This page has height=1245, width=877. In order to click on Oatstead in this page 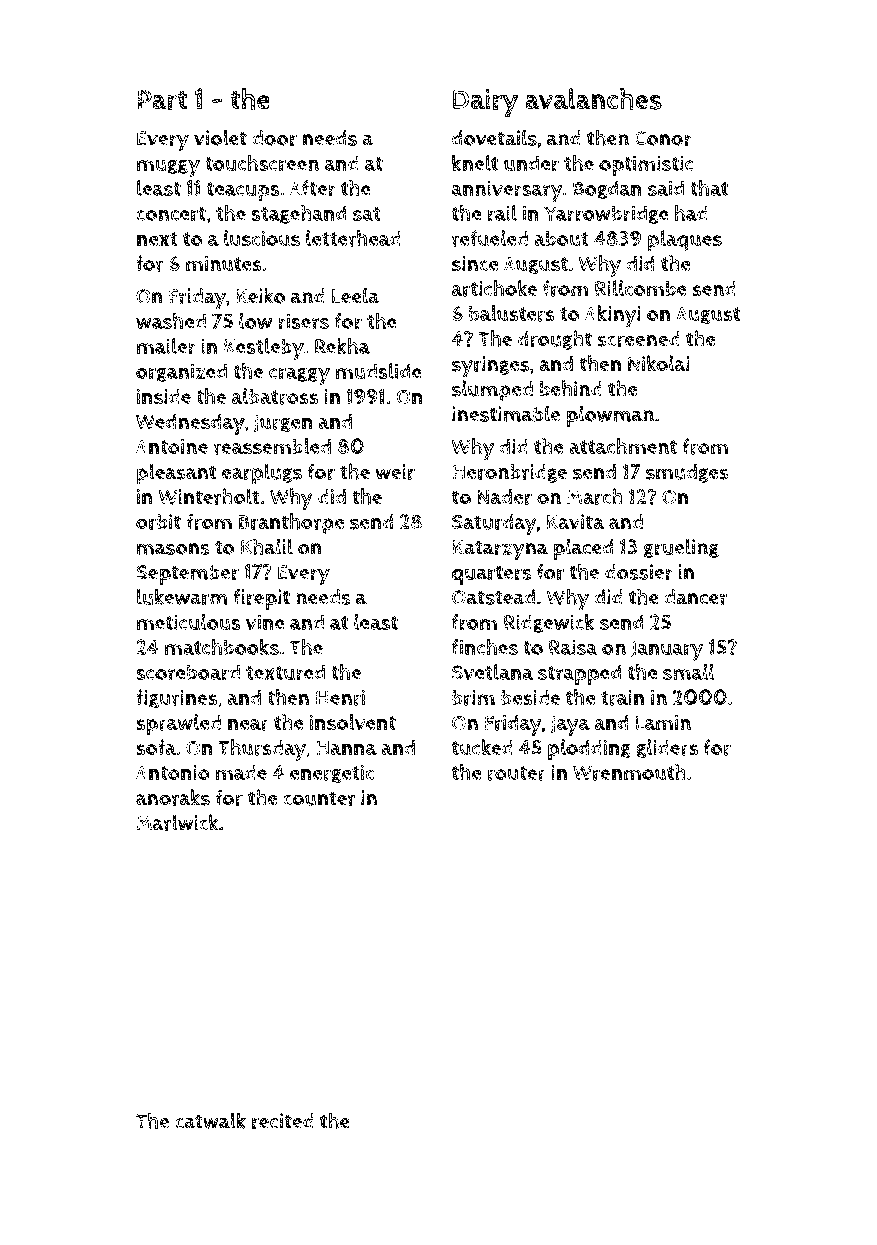, I will do `click(493, 597)`.
